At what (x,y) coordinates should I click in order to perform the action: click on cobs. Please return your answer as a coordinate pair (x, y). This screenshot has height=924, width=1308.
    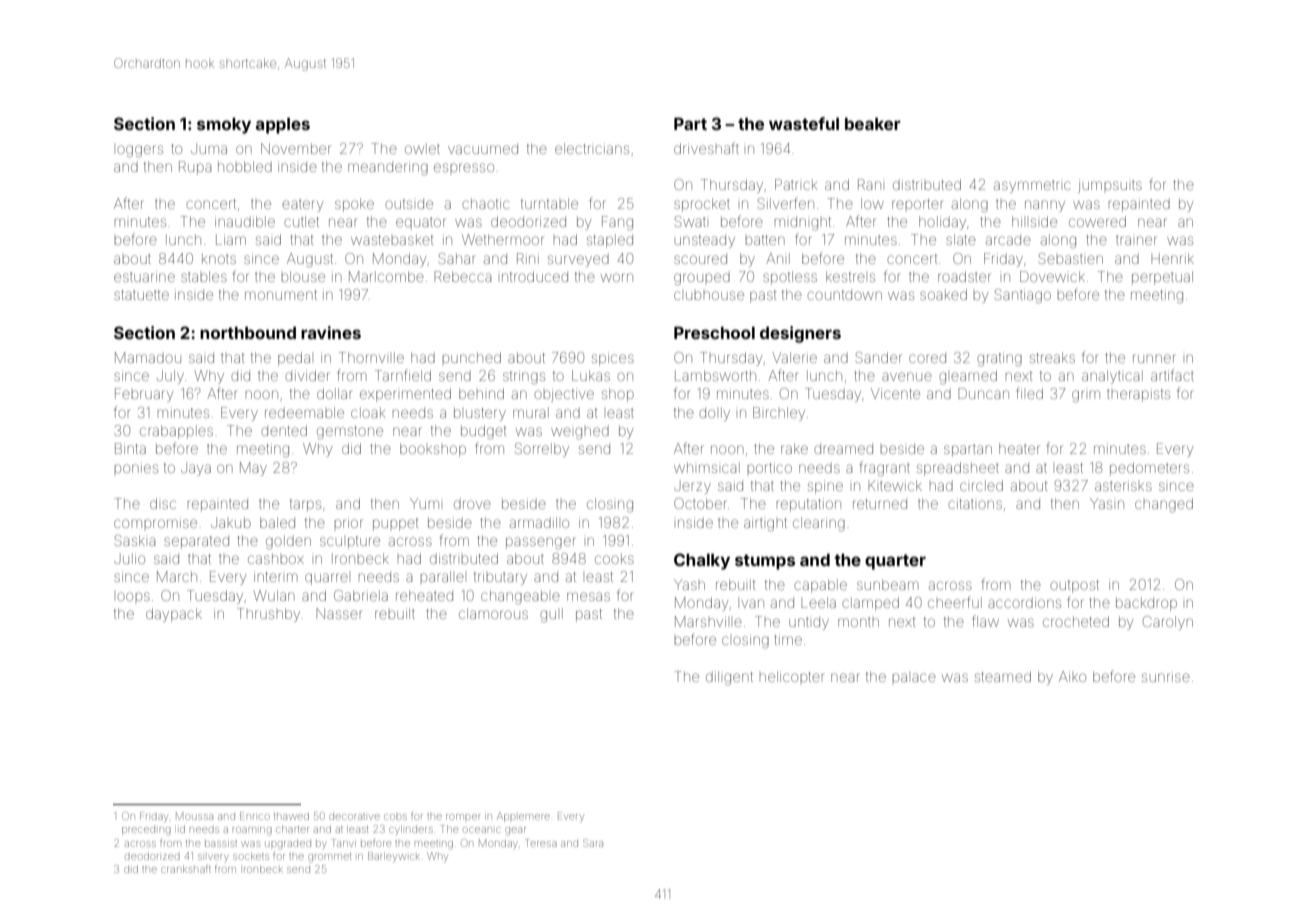
    Looking at the image, I should click on (395, 817).
